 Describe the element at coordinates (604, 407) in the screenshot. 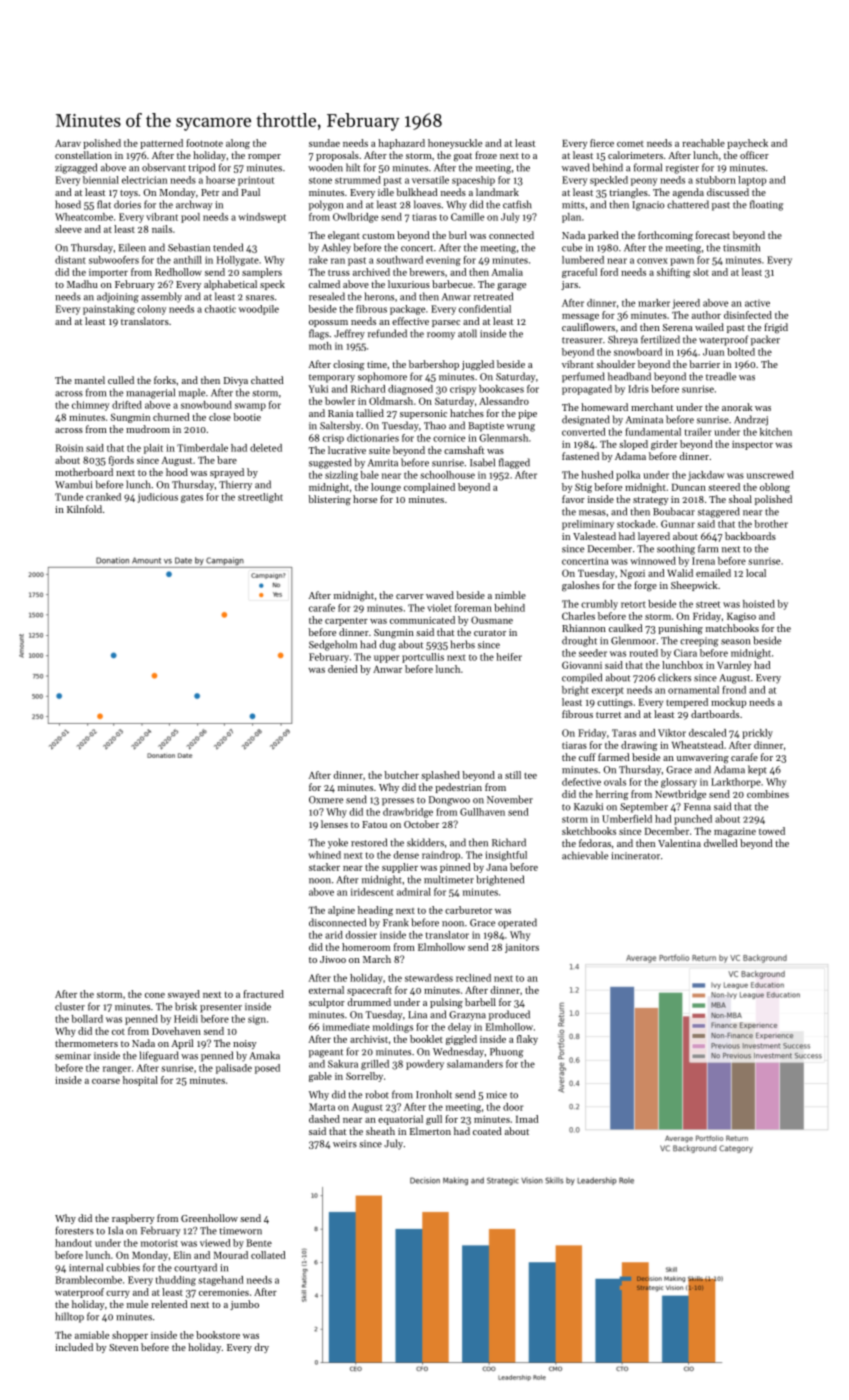

I see `homeward` at that location.
